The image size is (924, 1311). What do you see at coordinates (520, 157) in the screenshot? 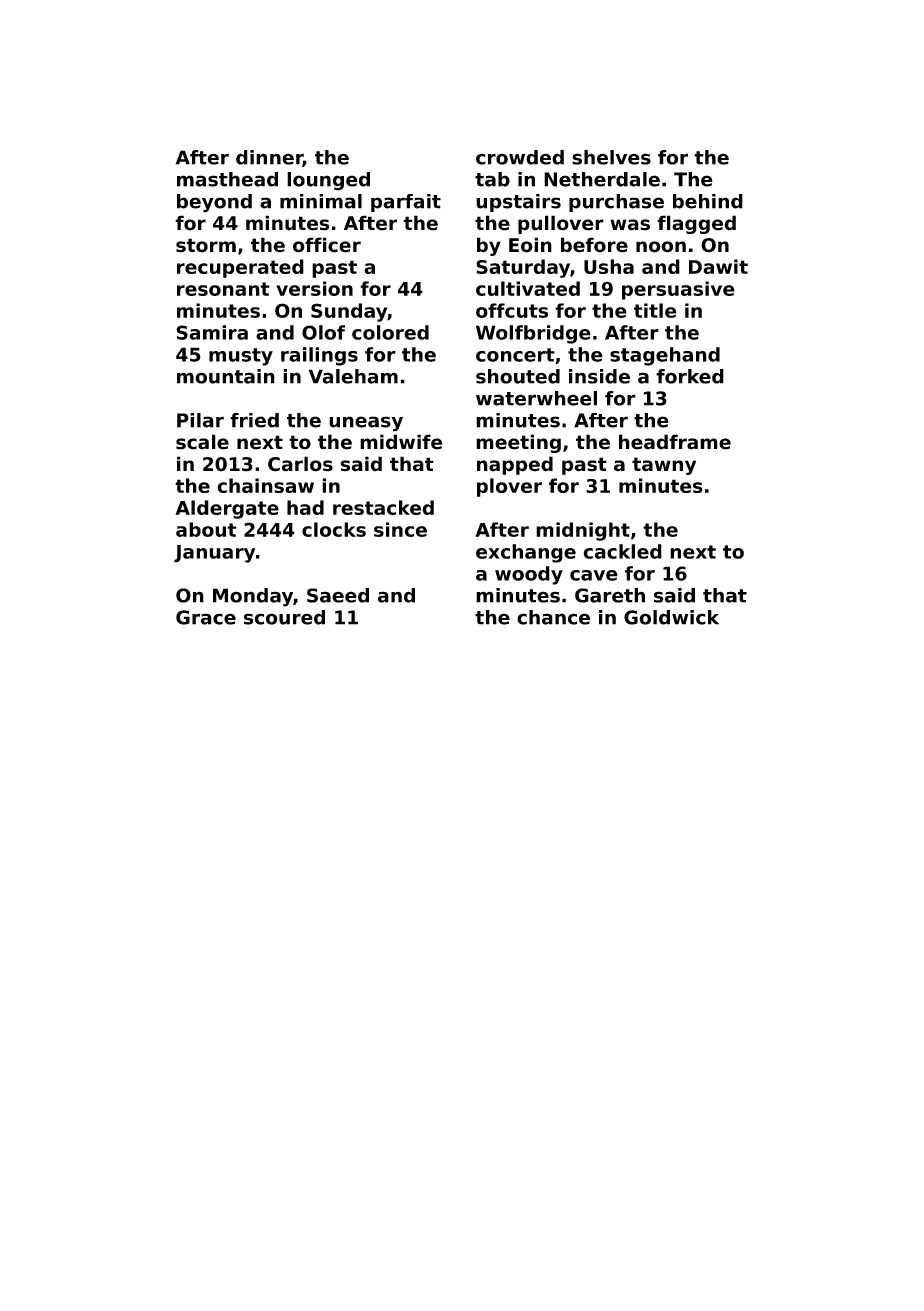
I see `crowded` at bounding box center [520, 157].
